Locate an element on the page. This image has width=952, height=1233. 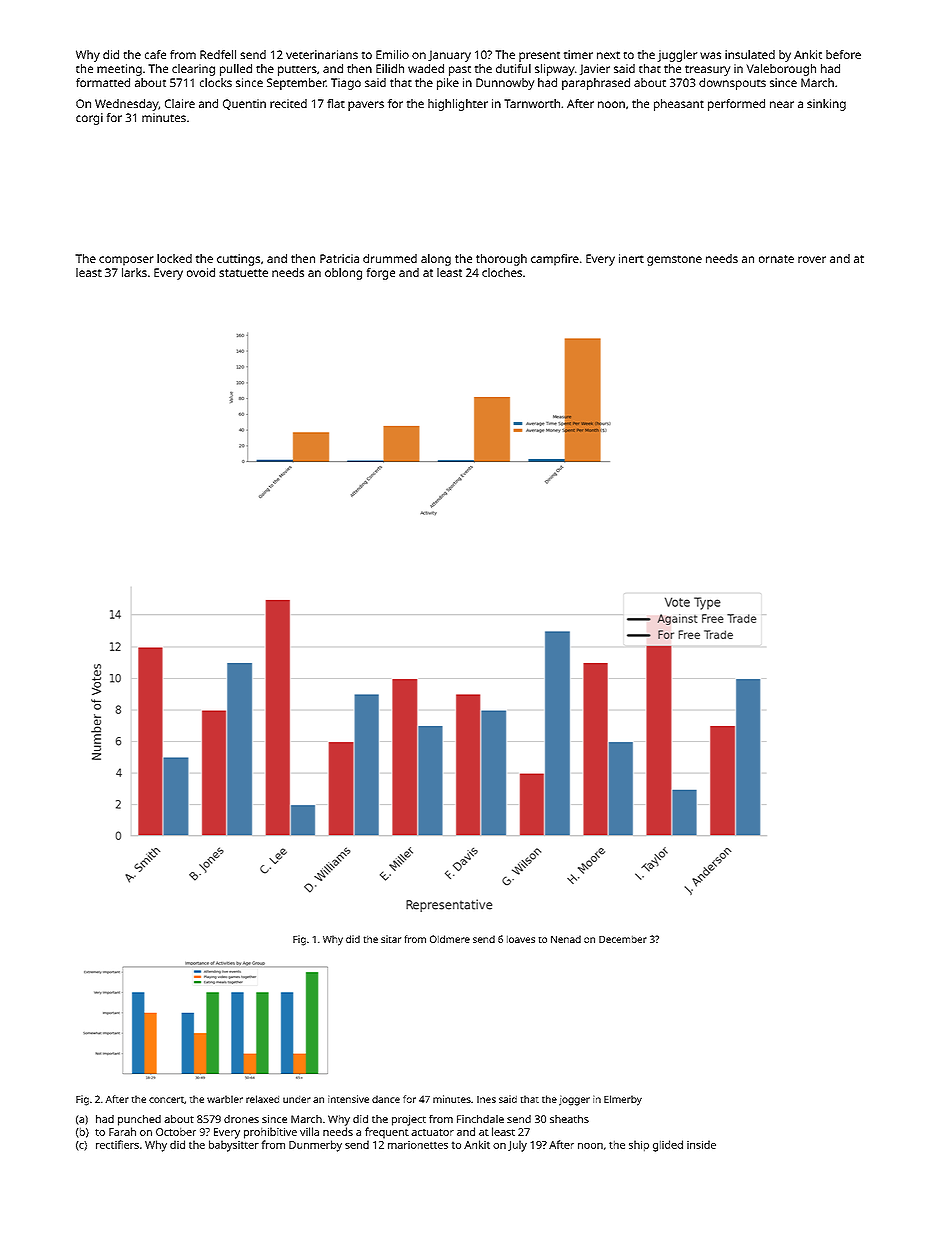
before is located at coordinates (843, 54).
